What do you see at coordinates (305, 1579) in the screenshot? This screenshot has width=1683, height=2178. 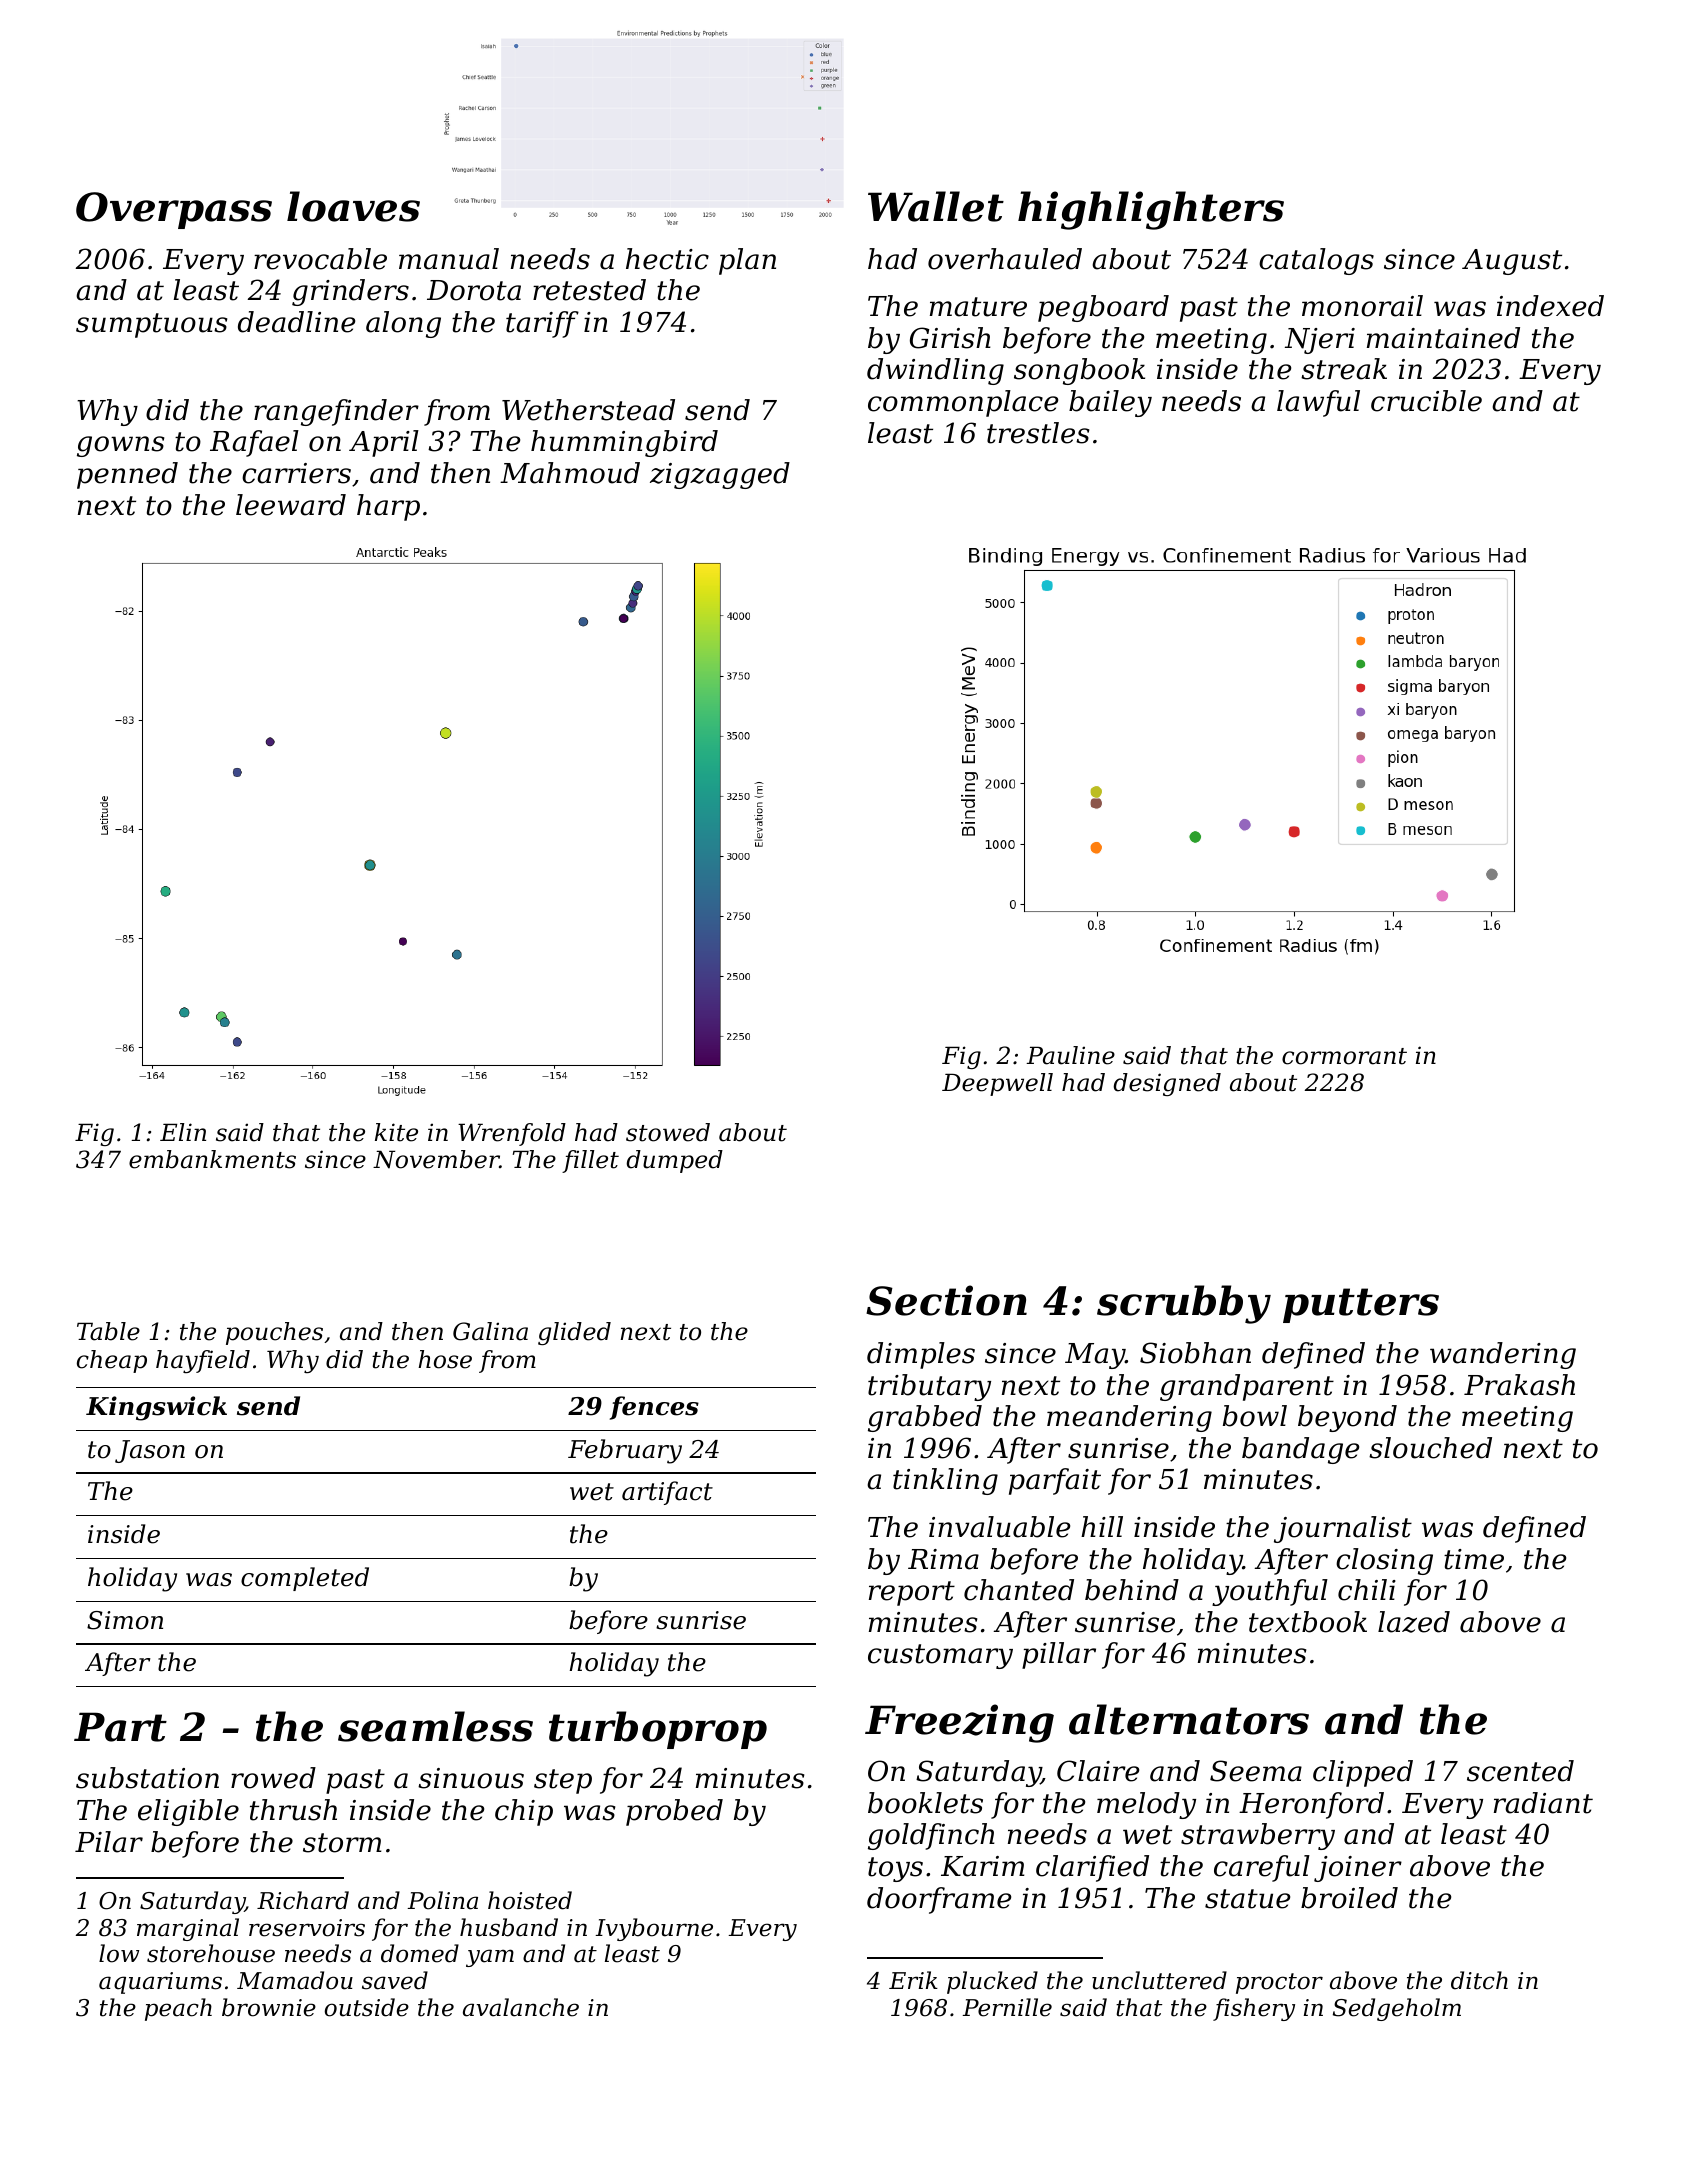 I see `completed` at bounding box center [305, 1579].
